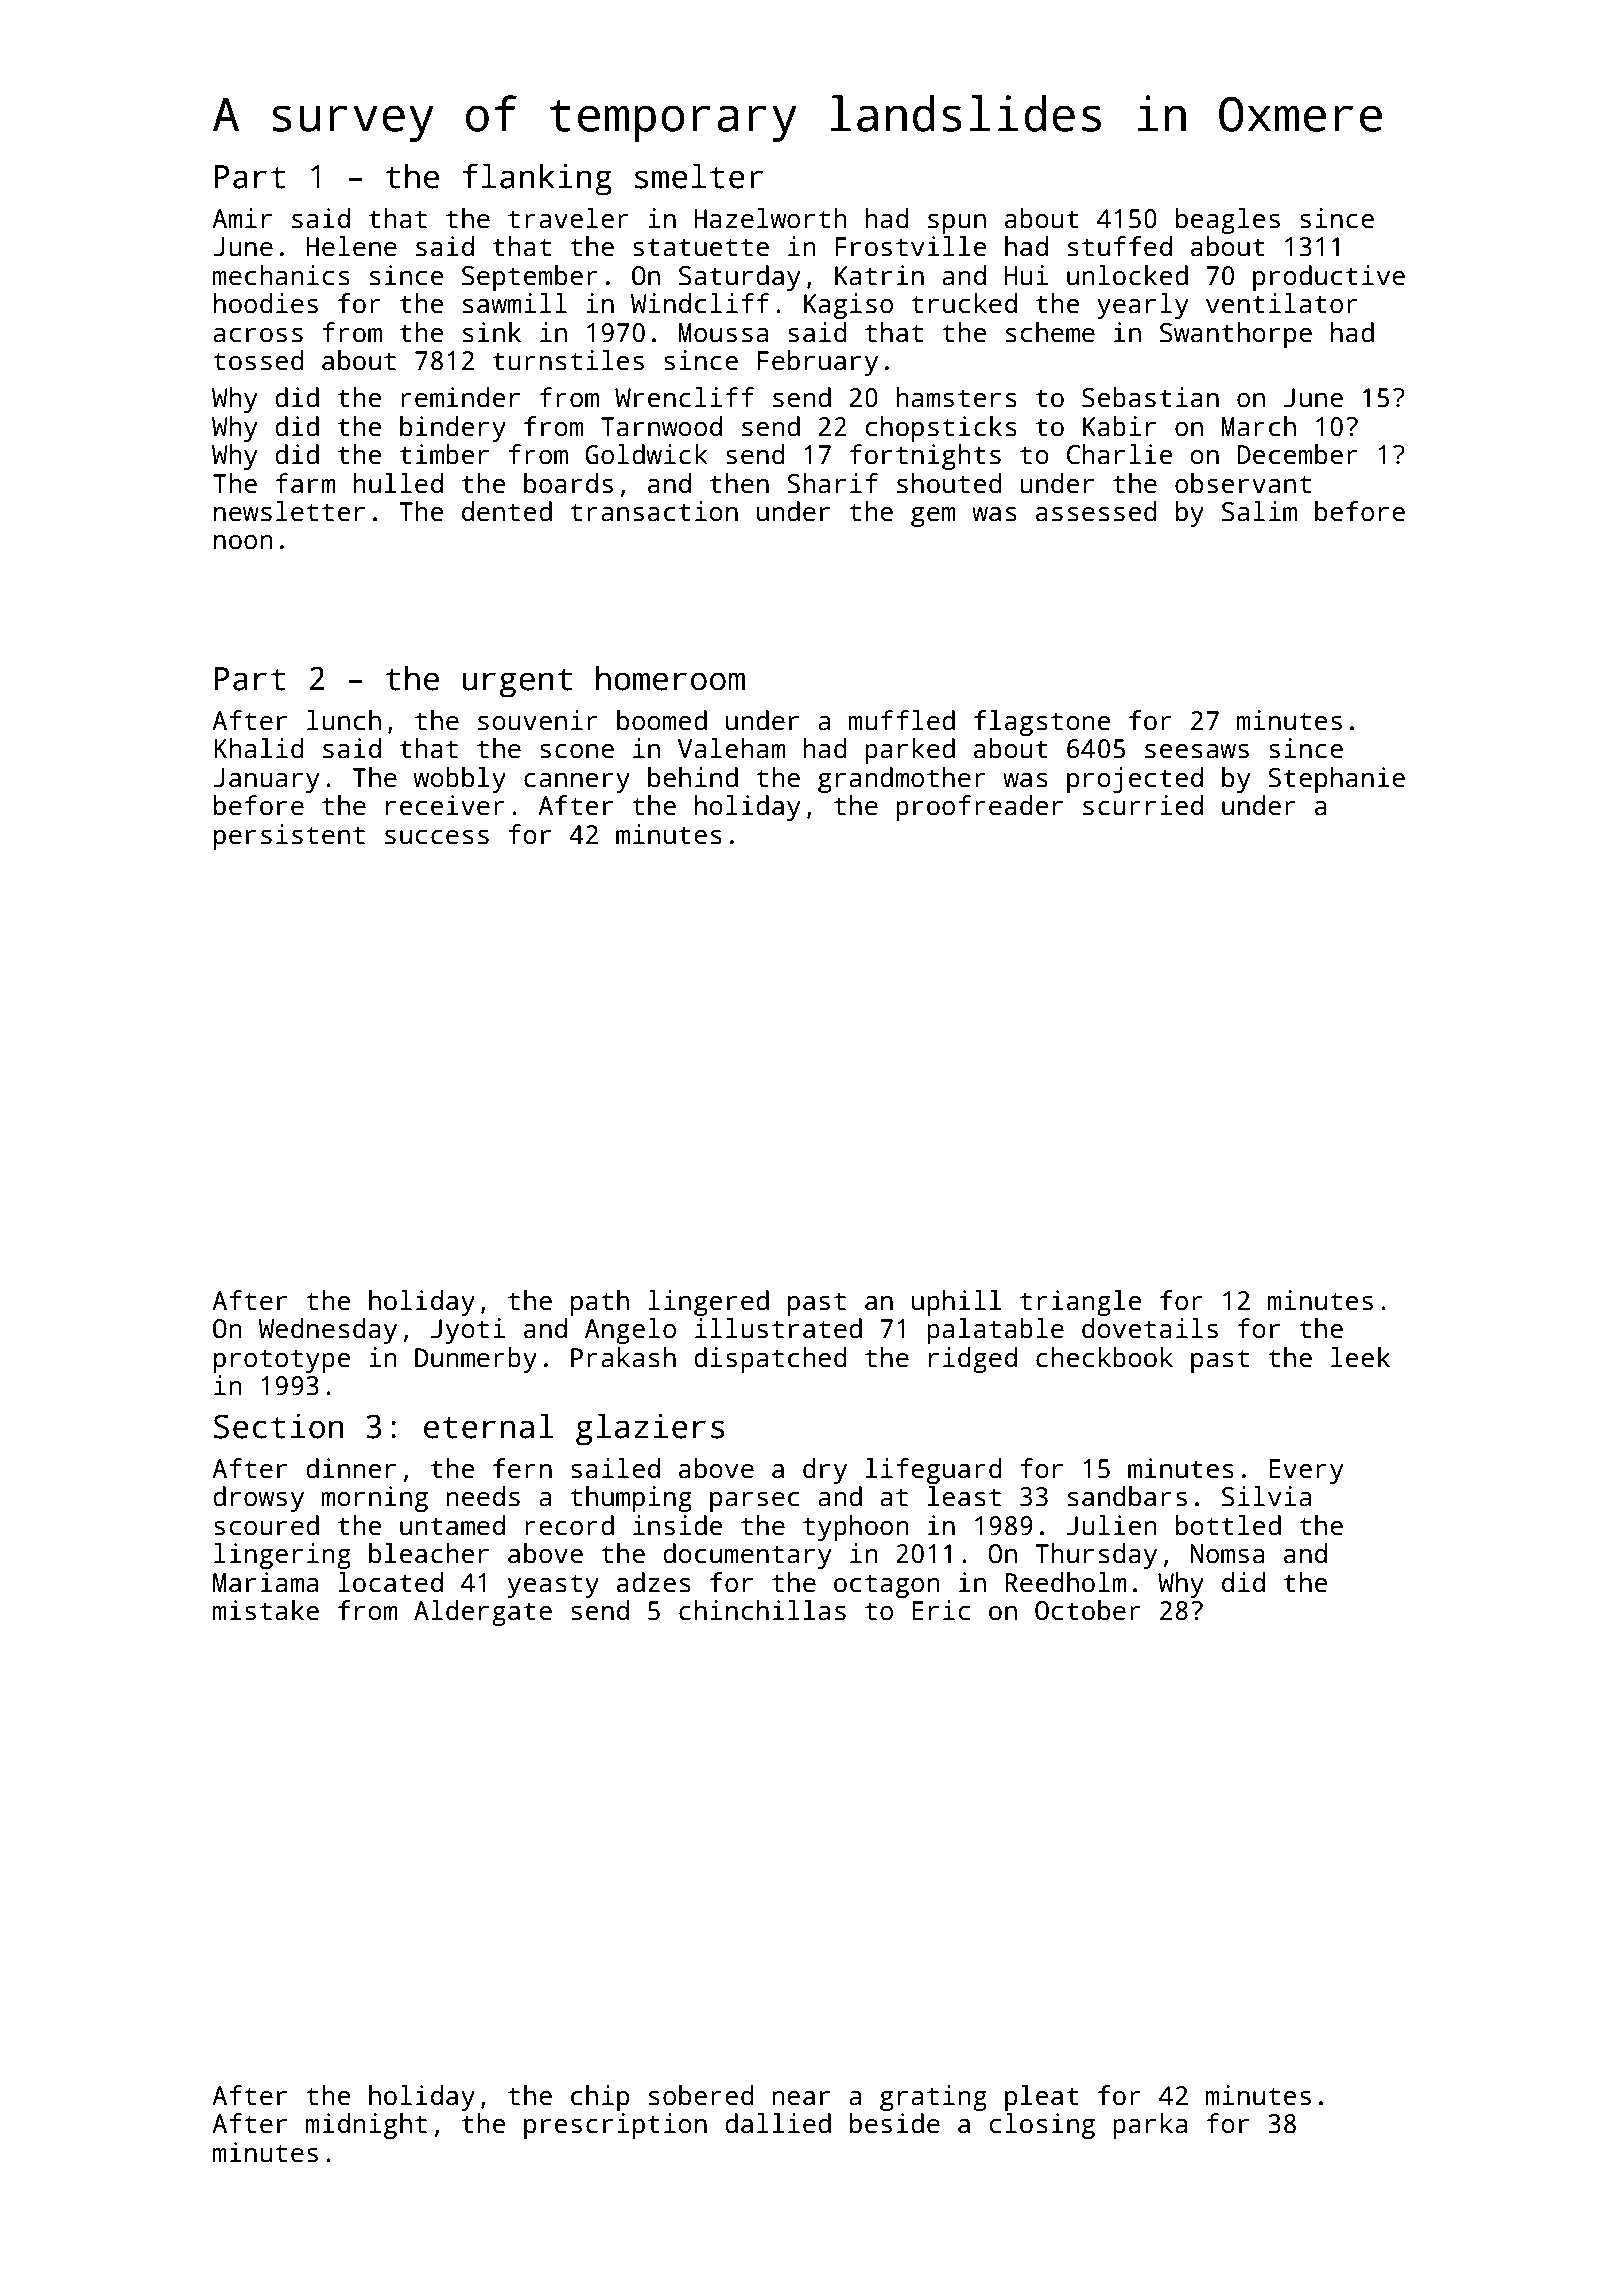 This screenshot has height=2292, width=1620. What do you see at coordinates (708, 1303) in the screenshot?
I see `lingered` at bounding box center [708, 1303].
